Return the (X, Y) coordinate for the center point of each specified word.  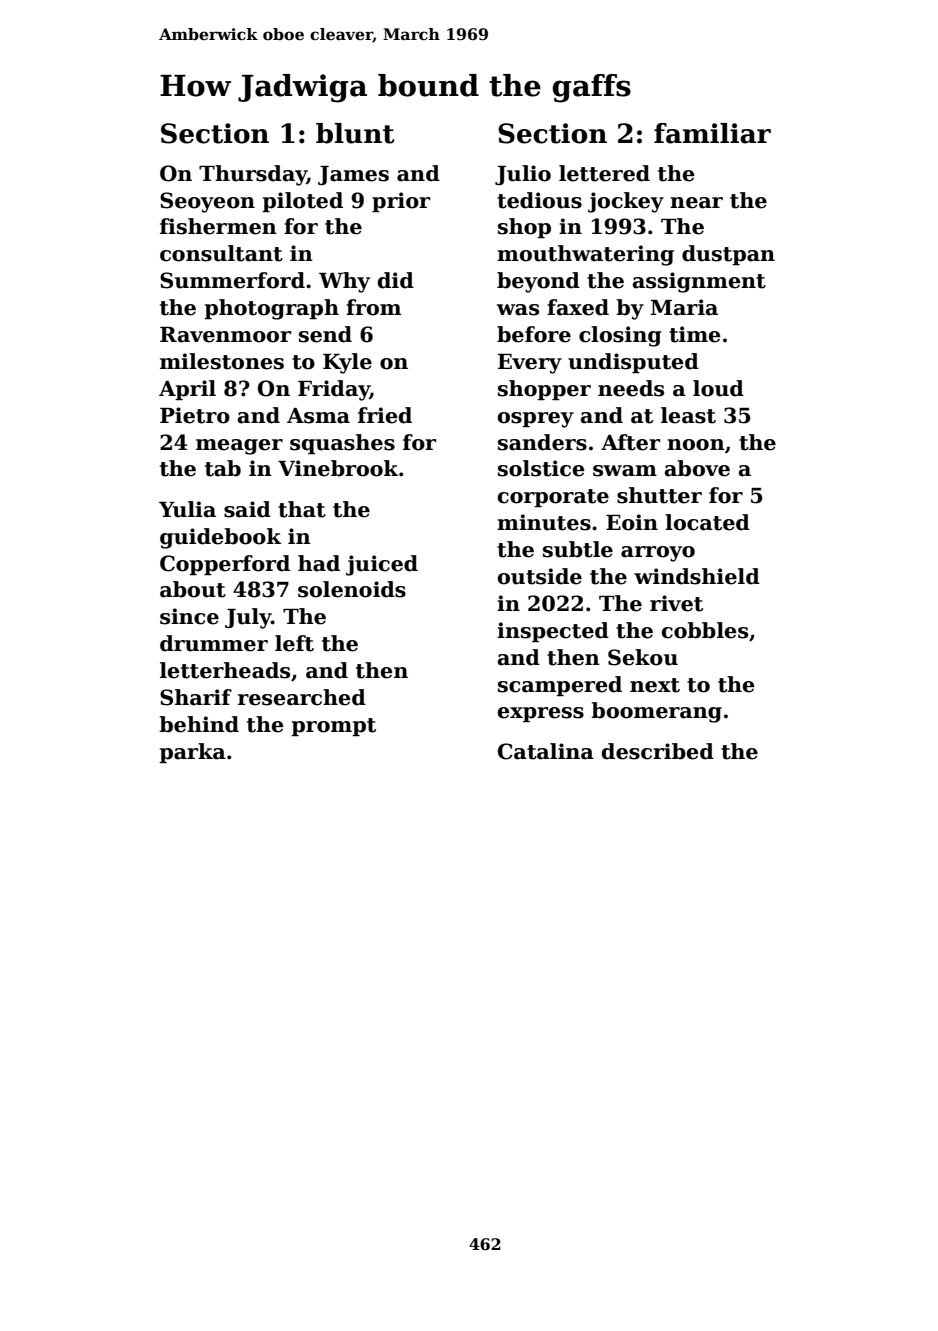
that (302, 509)
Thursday (253, 175)
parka (192, 753)
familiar (712, 133)
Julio (523, 175)
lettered (604, 173)
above (697, 468)
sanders (542, 442)
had (319, 563)
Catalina (546, 751)
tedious (539, 200)
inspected (553, 632)
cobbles (705, 630)
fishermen (218, 226)
